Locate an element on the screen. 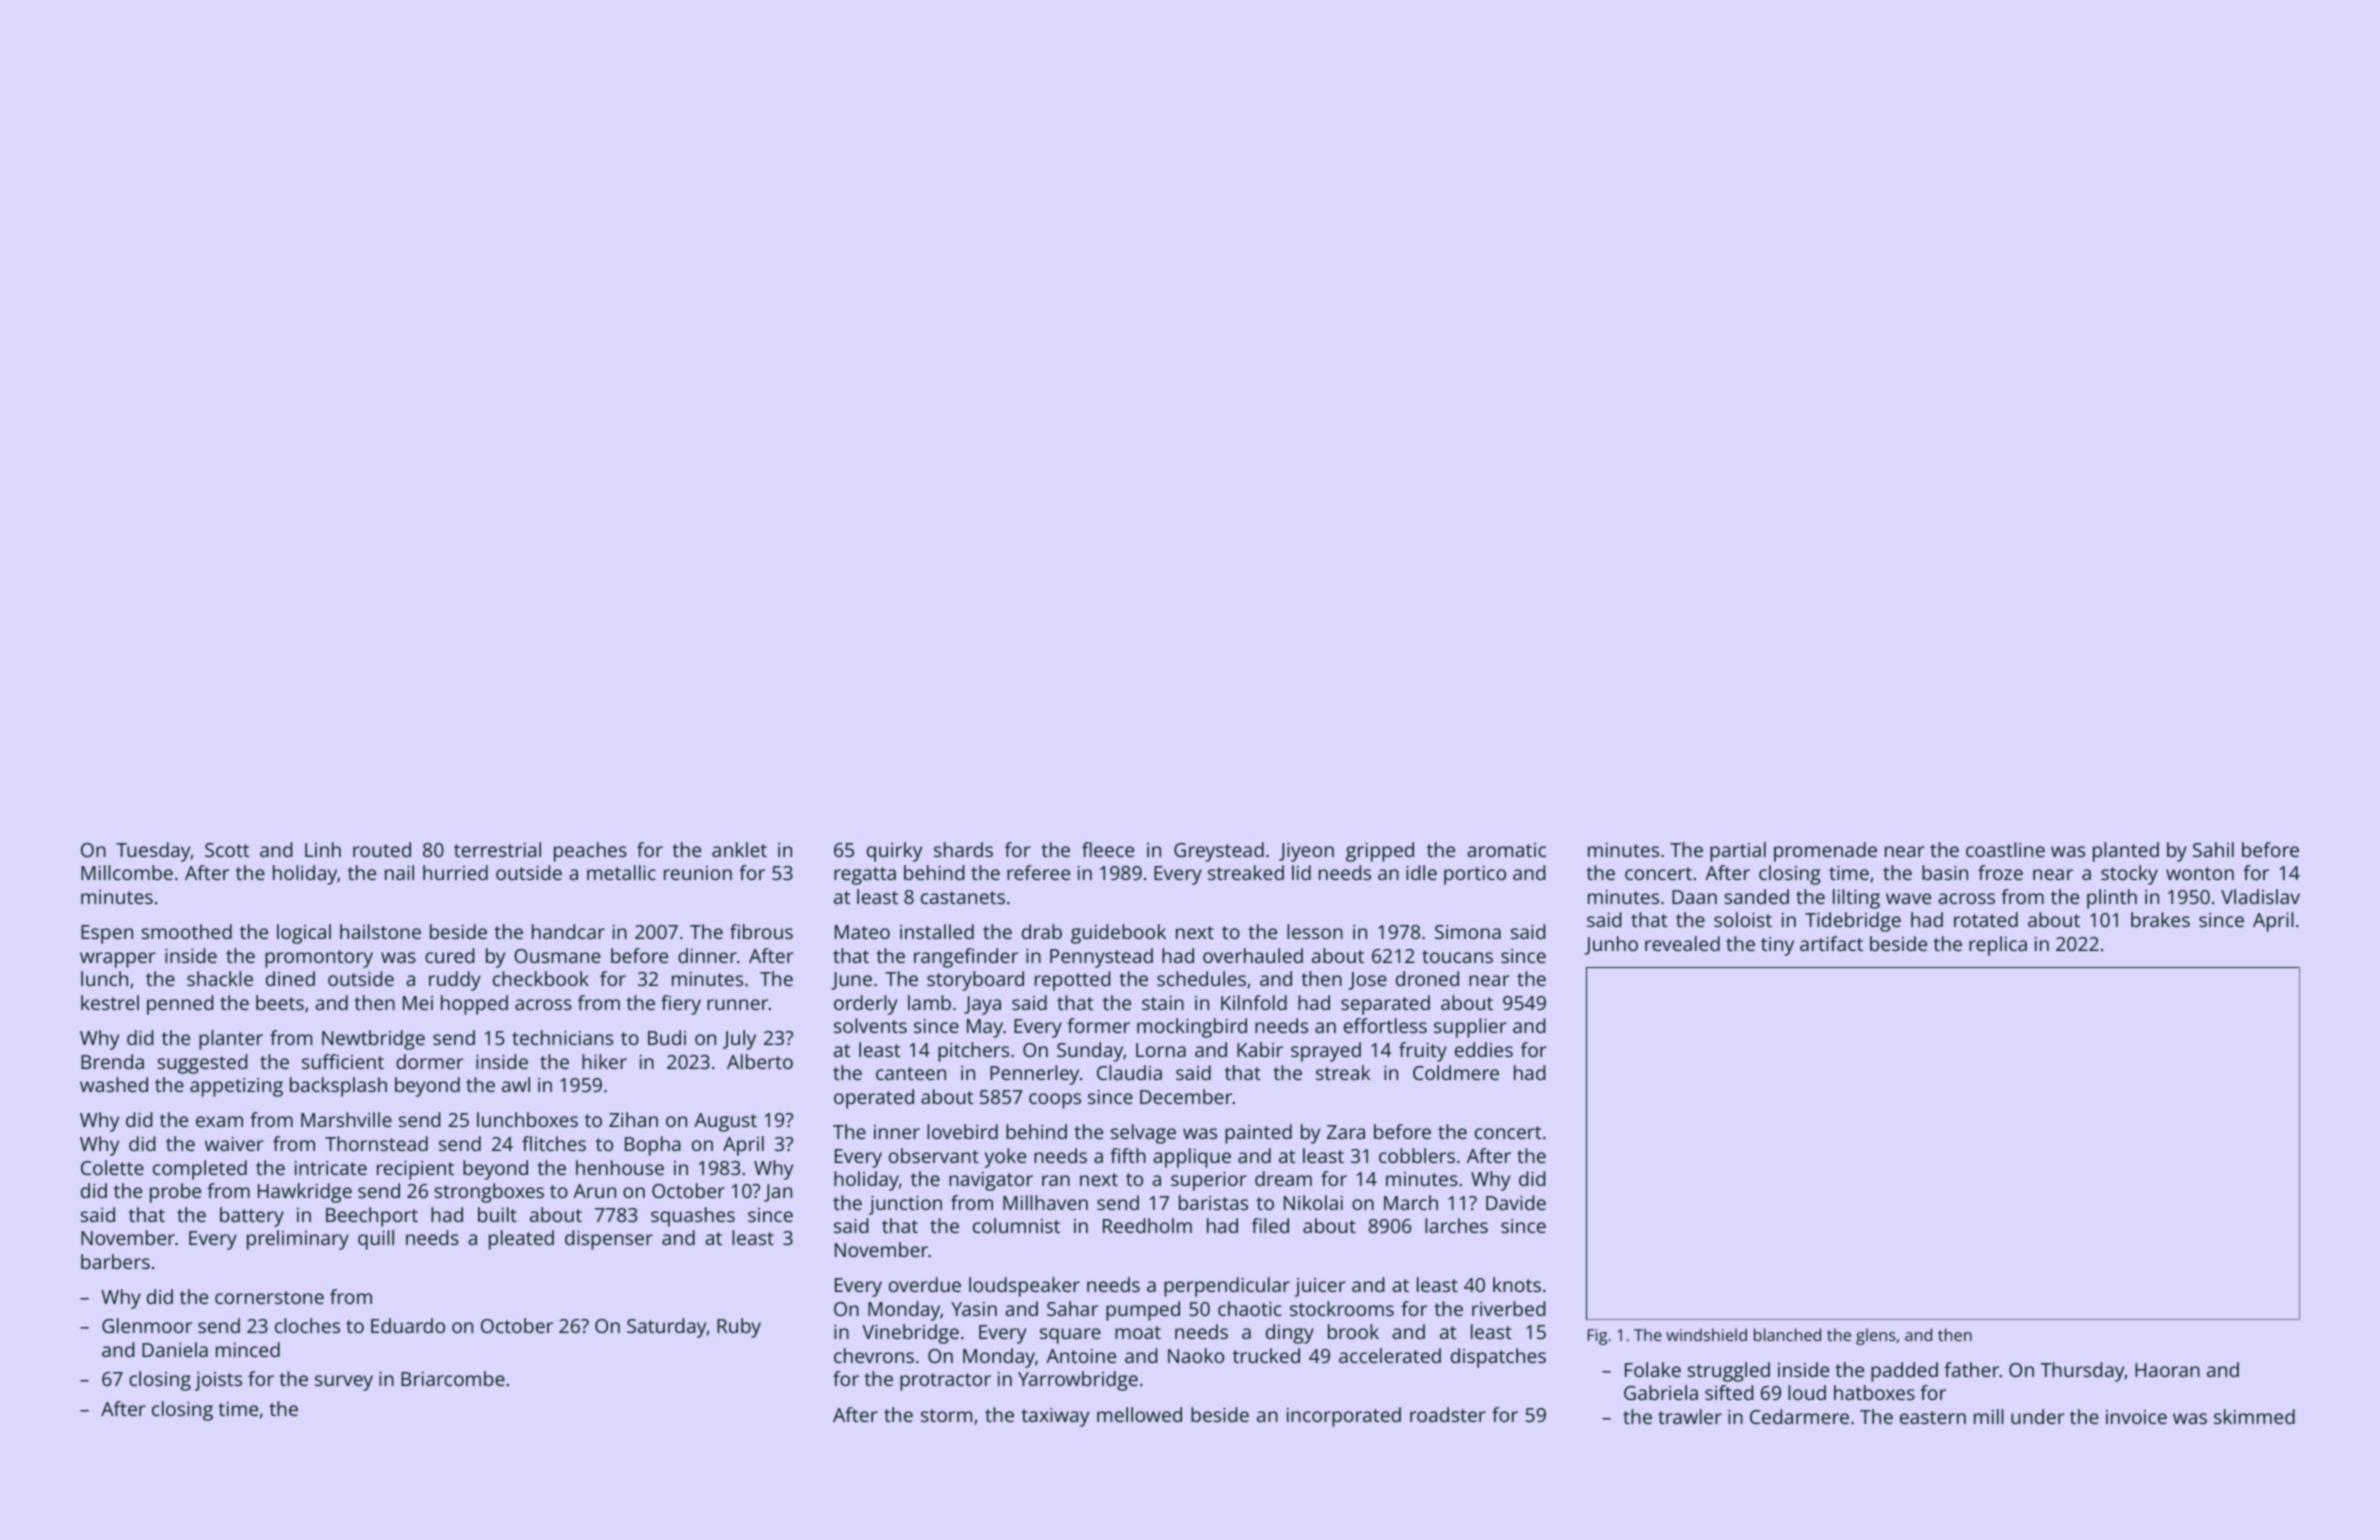 The width and height of the screenshot is (2380, 1540). larches is located at coordinates (1456, 1225).
